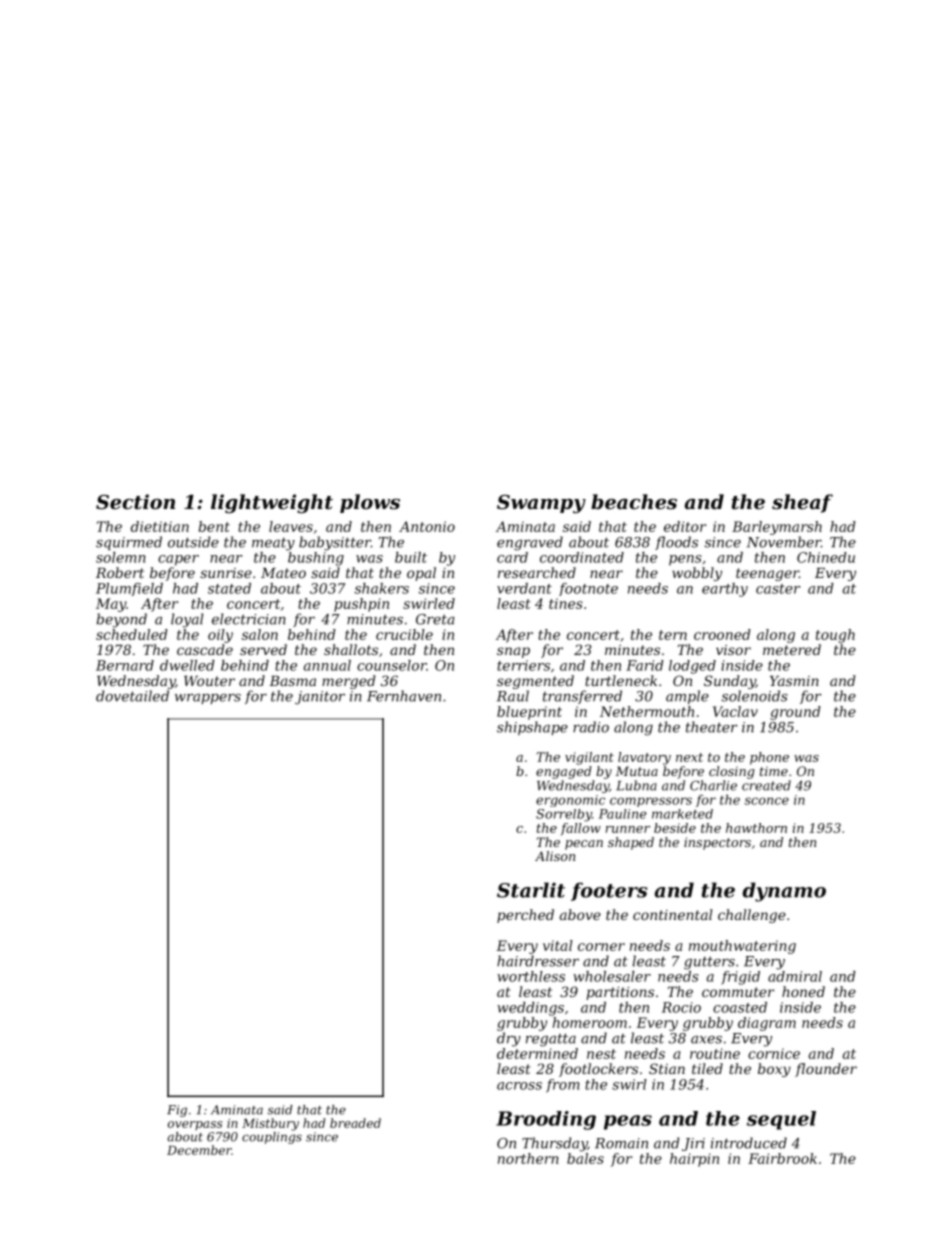  Describe the element at coordinates (580, 914) in the document. I see `above` at that location.
